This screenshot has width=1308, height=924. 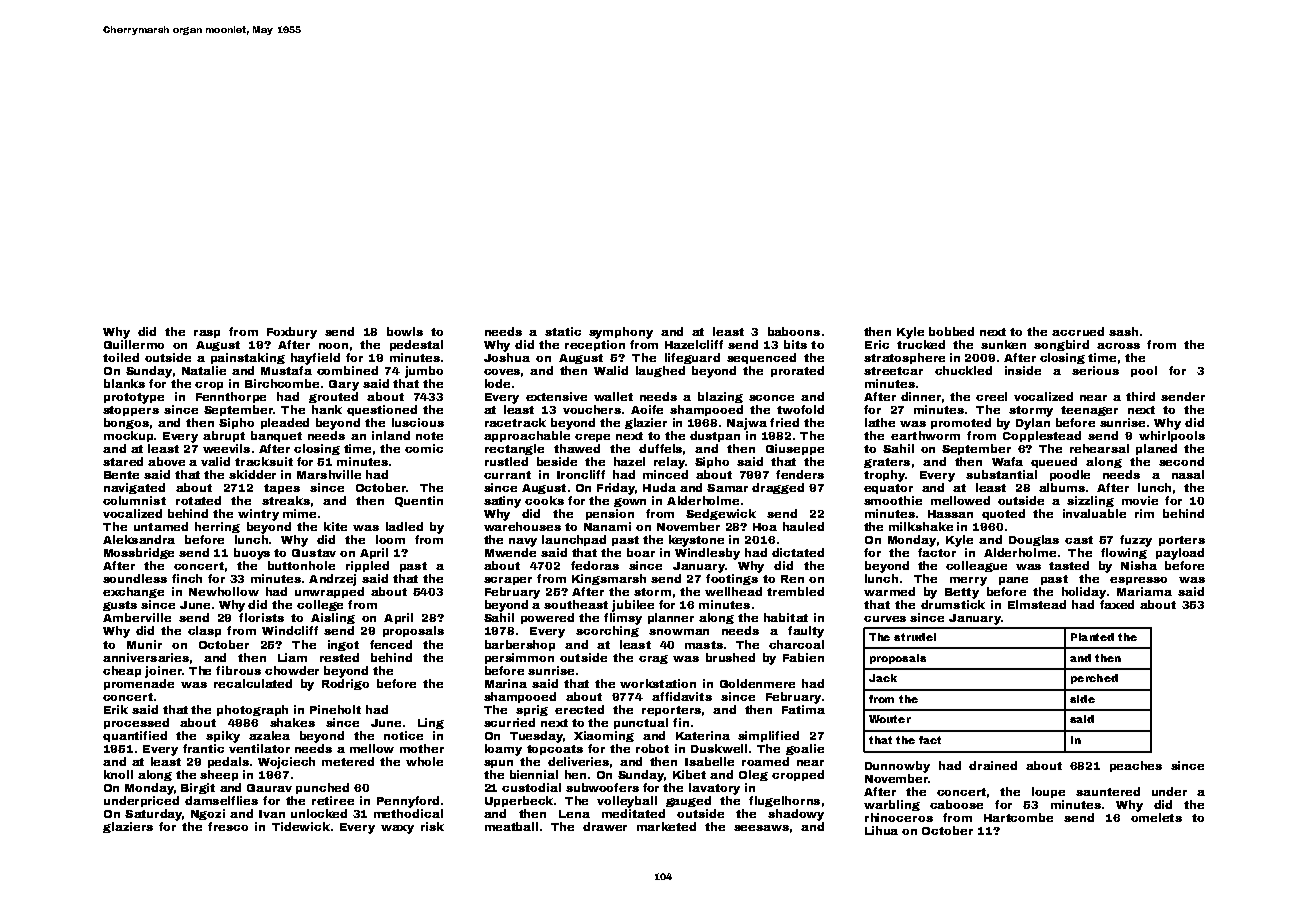 I want to click on painstaking, so click(x=248, y=358).
